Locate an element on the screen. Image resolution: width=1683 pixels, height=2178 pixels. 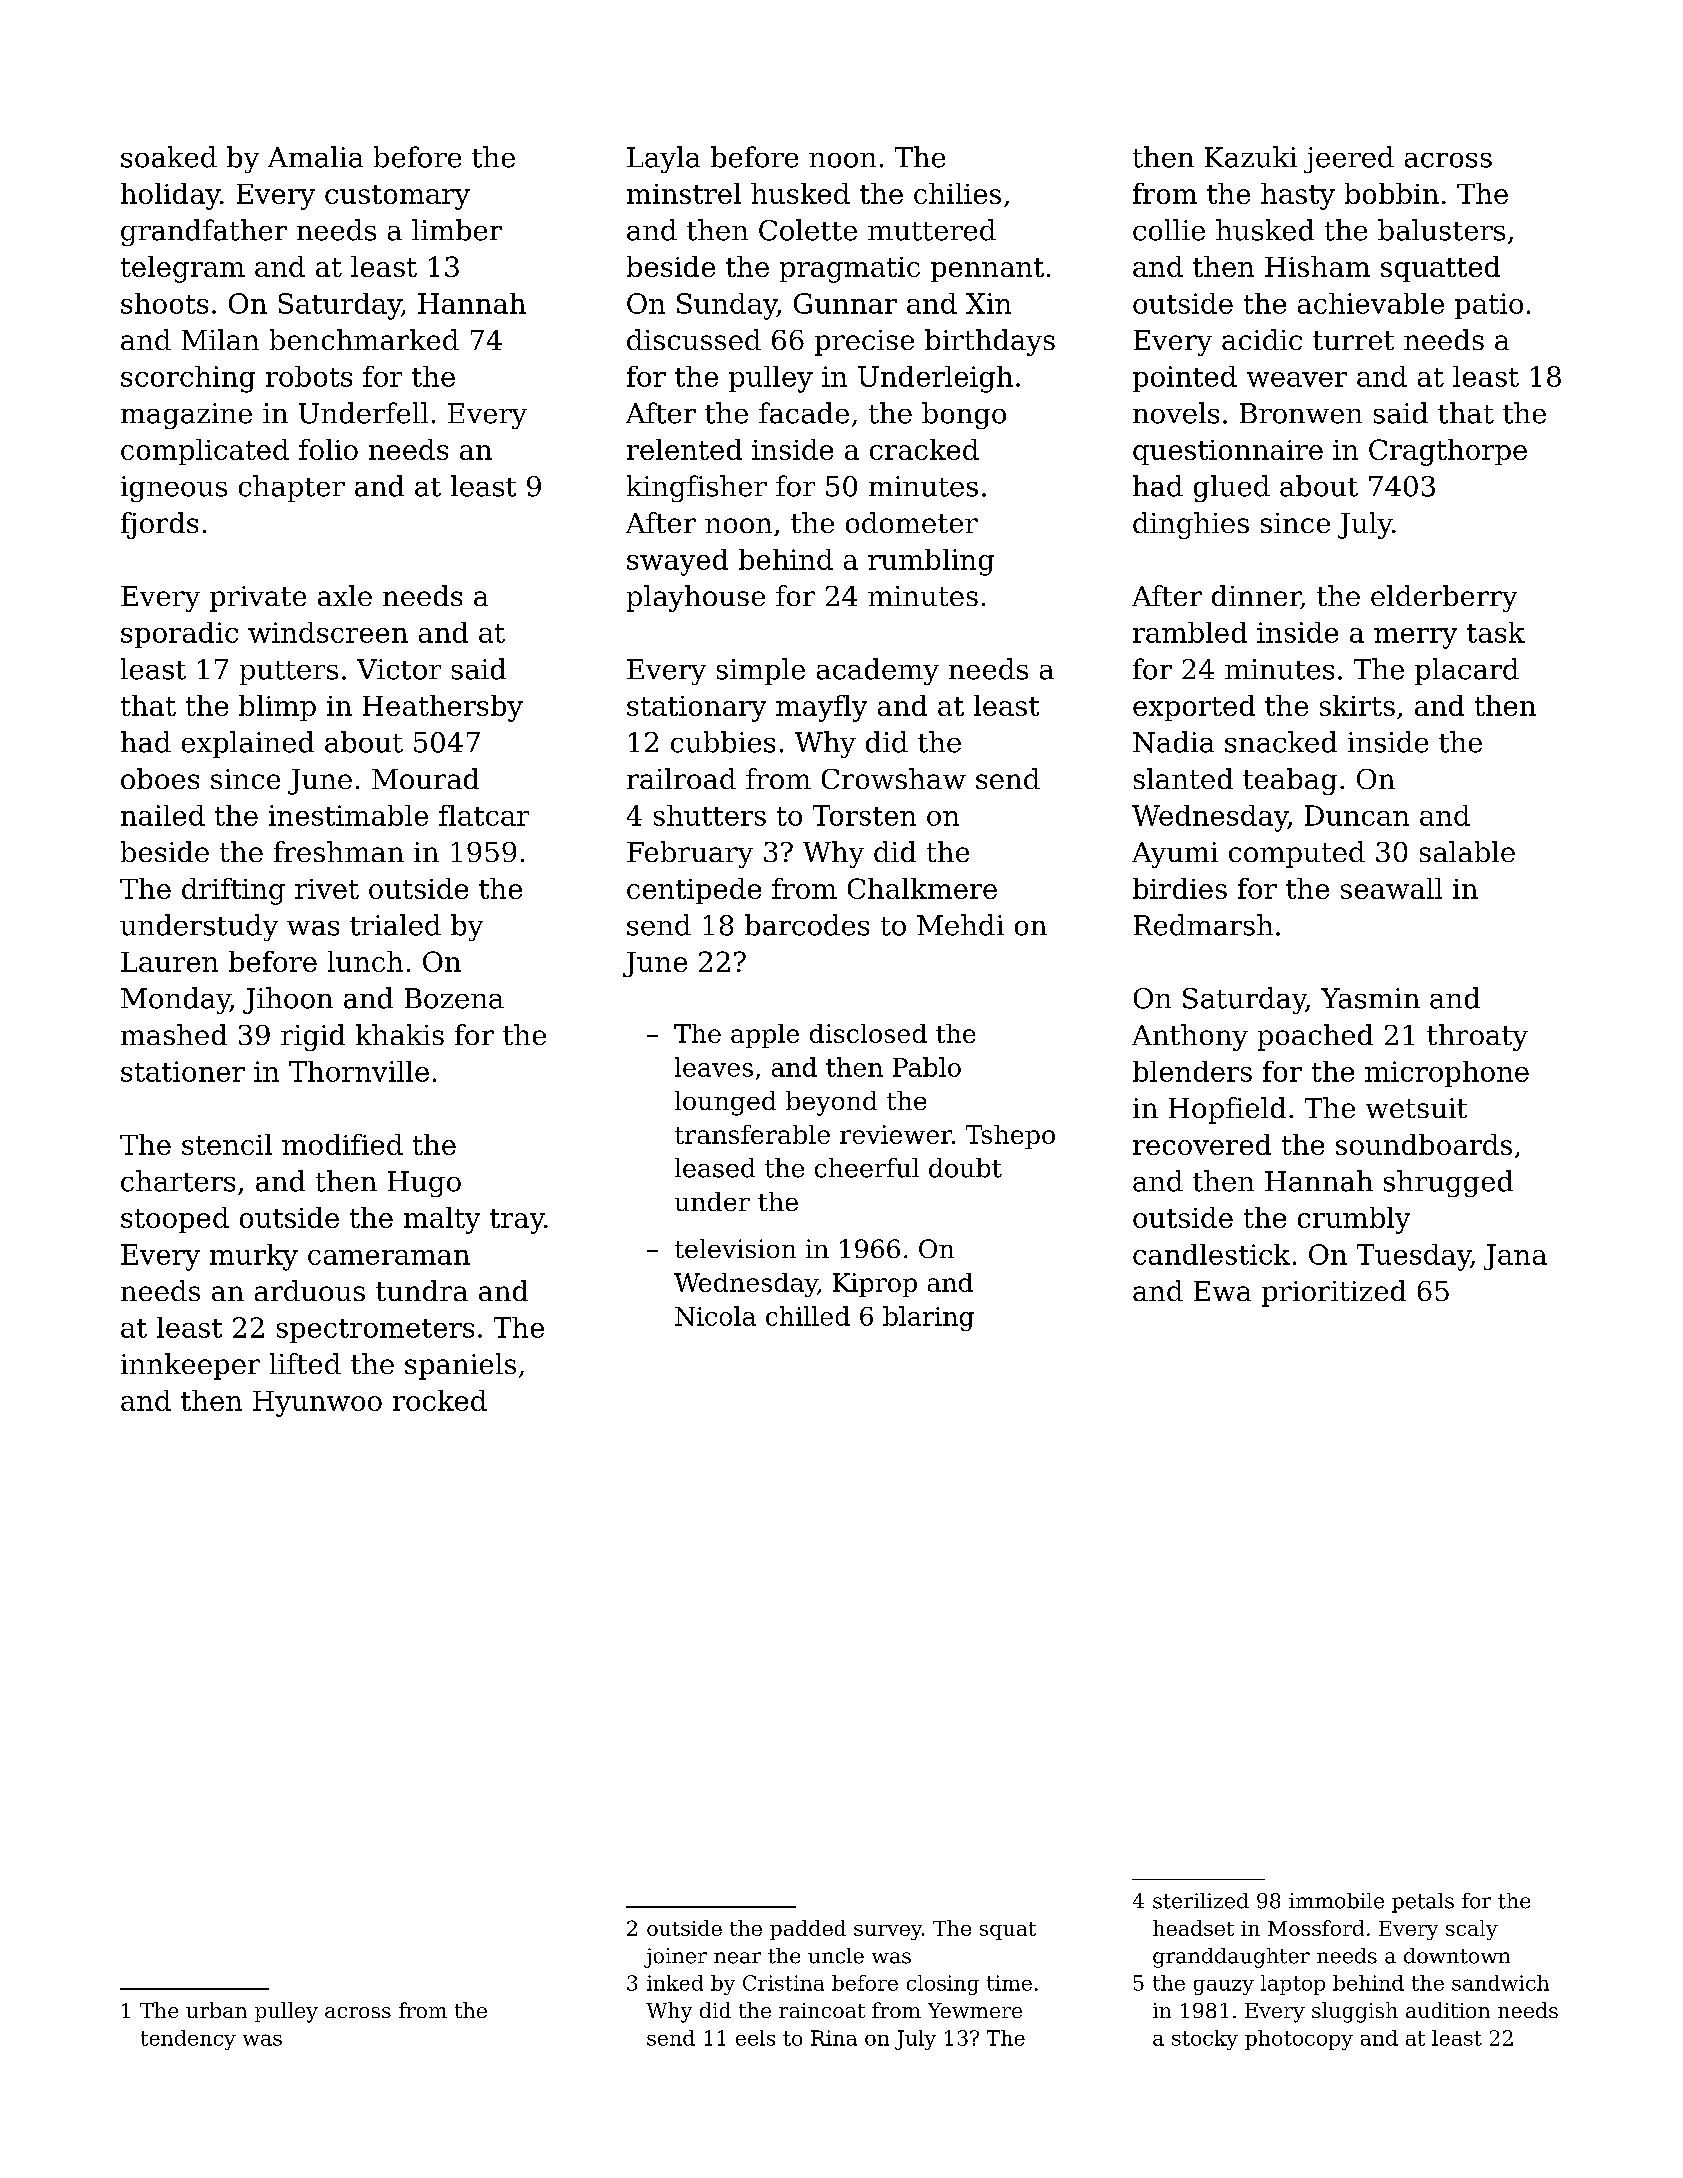
pragmatic is located at coordinates (850, 270).
